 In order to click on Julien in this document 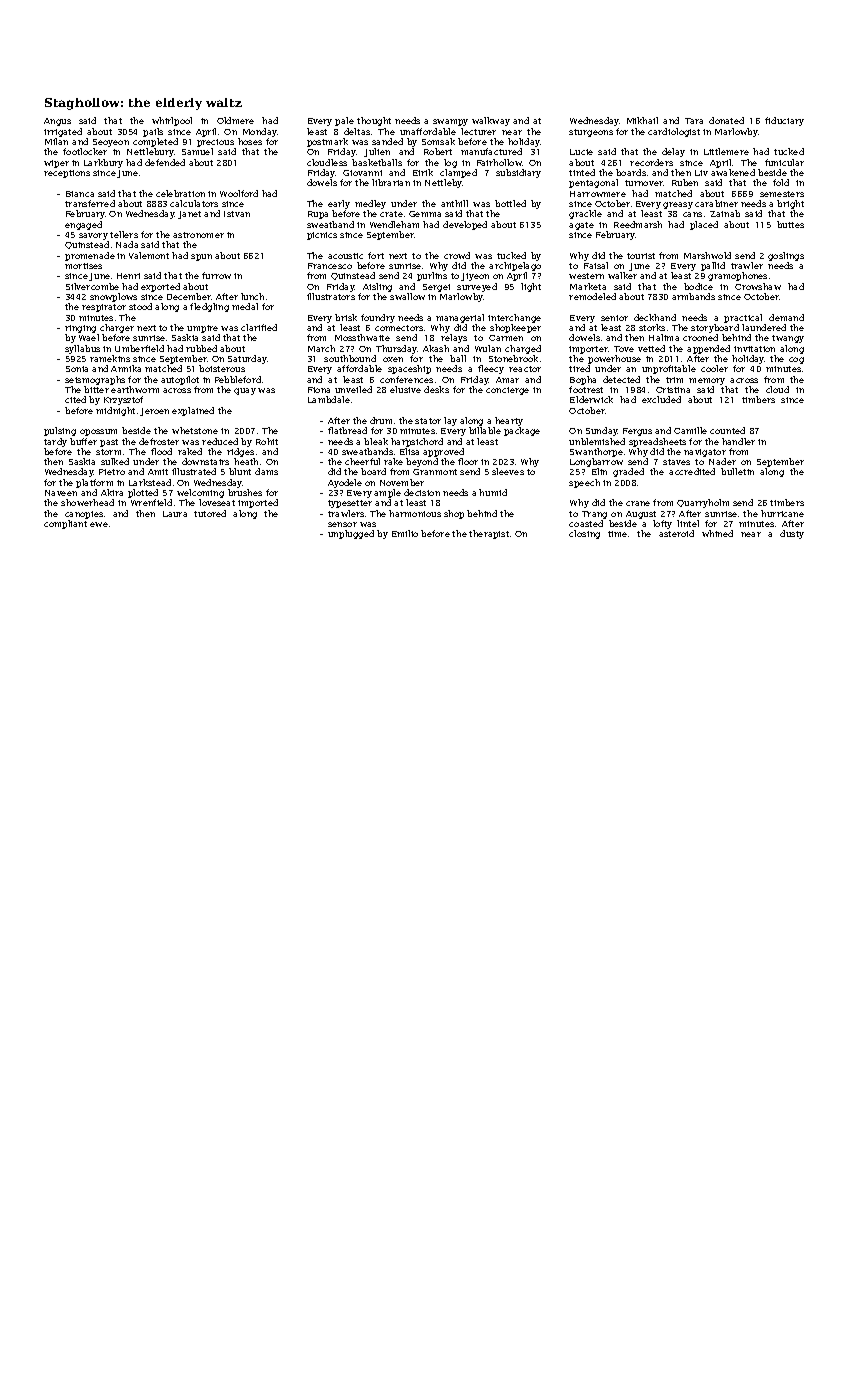, I will do `click(377, 152)`.
